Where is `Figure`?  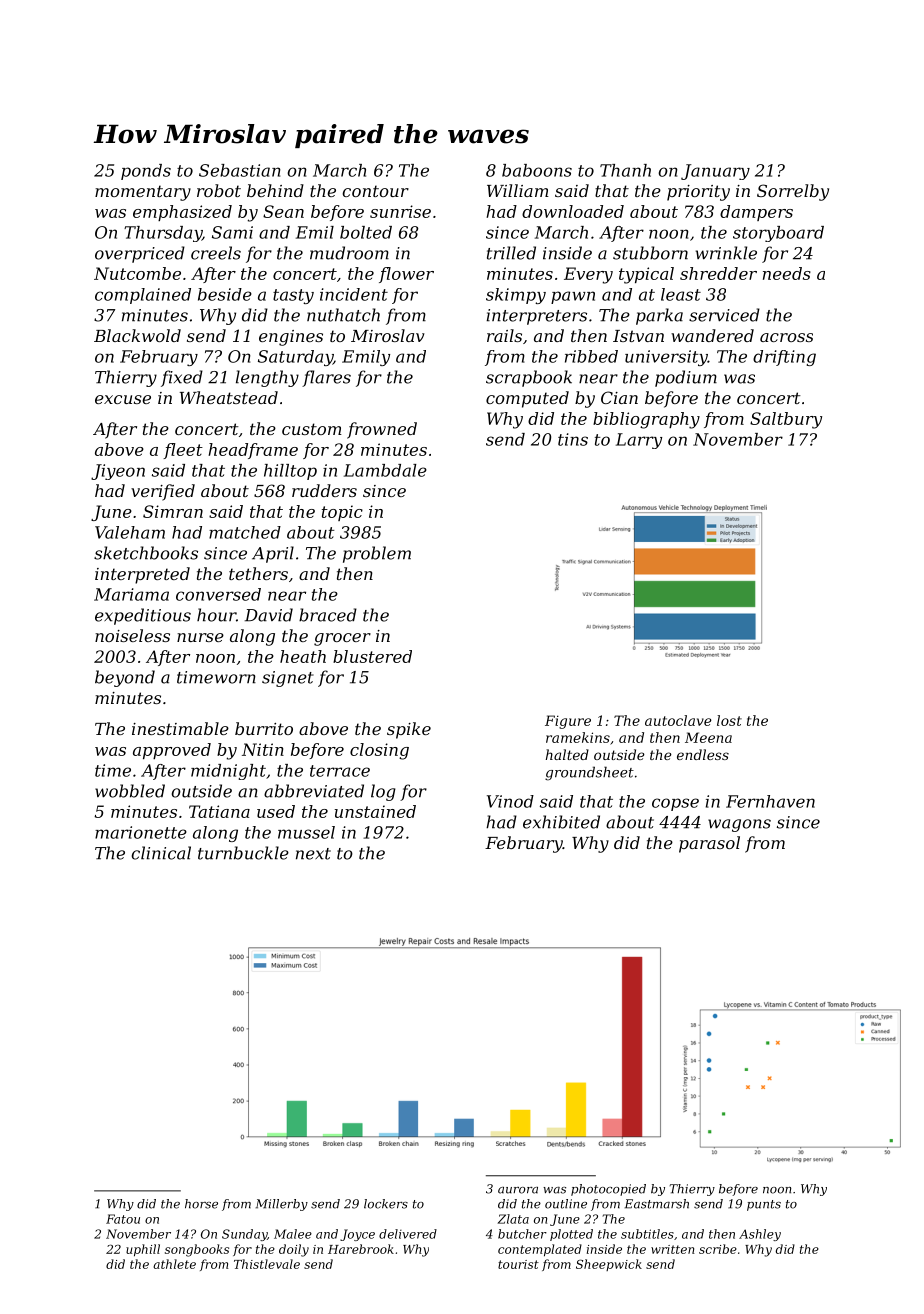
Figure is located at coordinates (568, 722).
